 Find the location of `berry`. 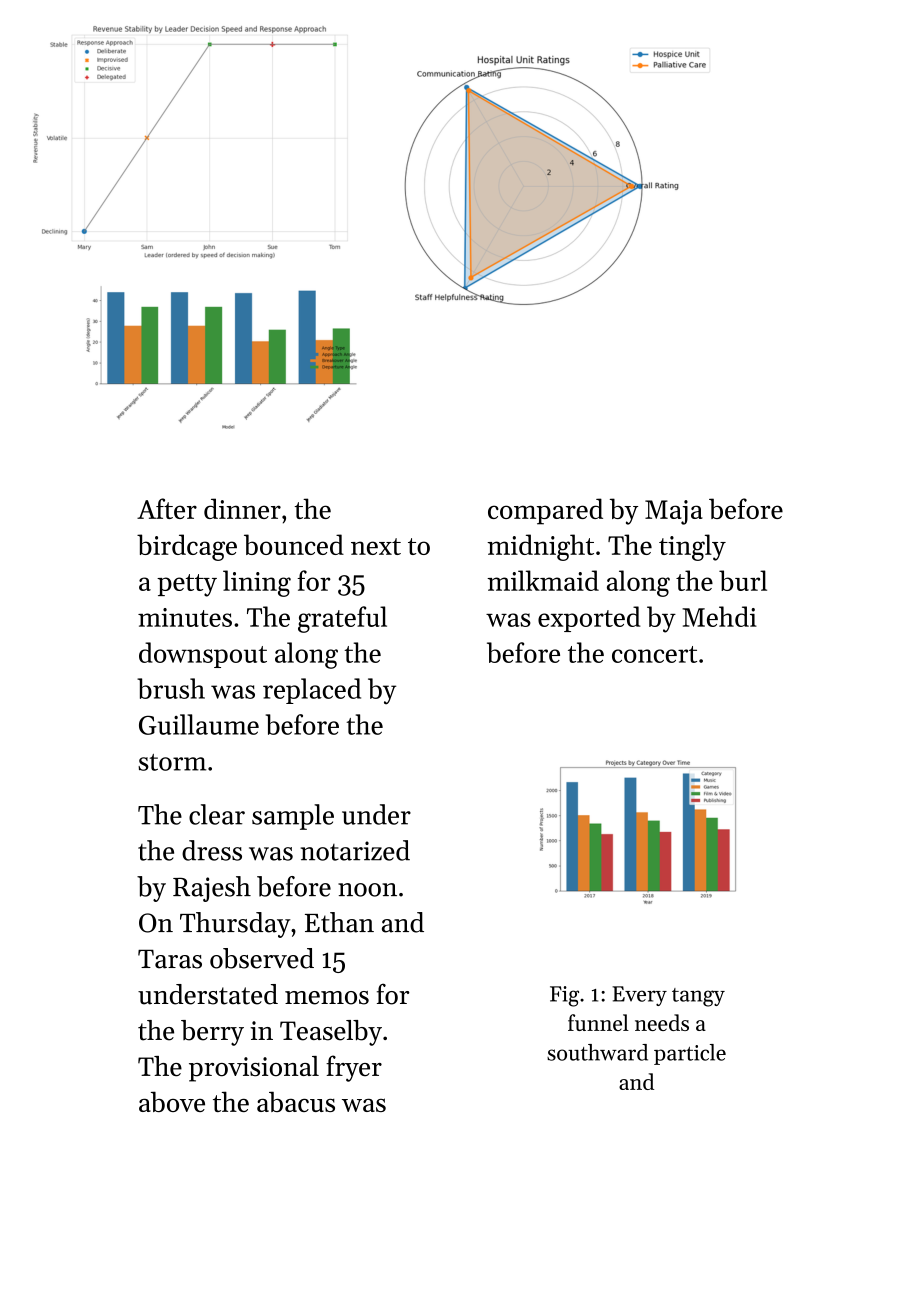

berry is located at coordinates (212, 1033).
